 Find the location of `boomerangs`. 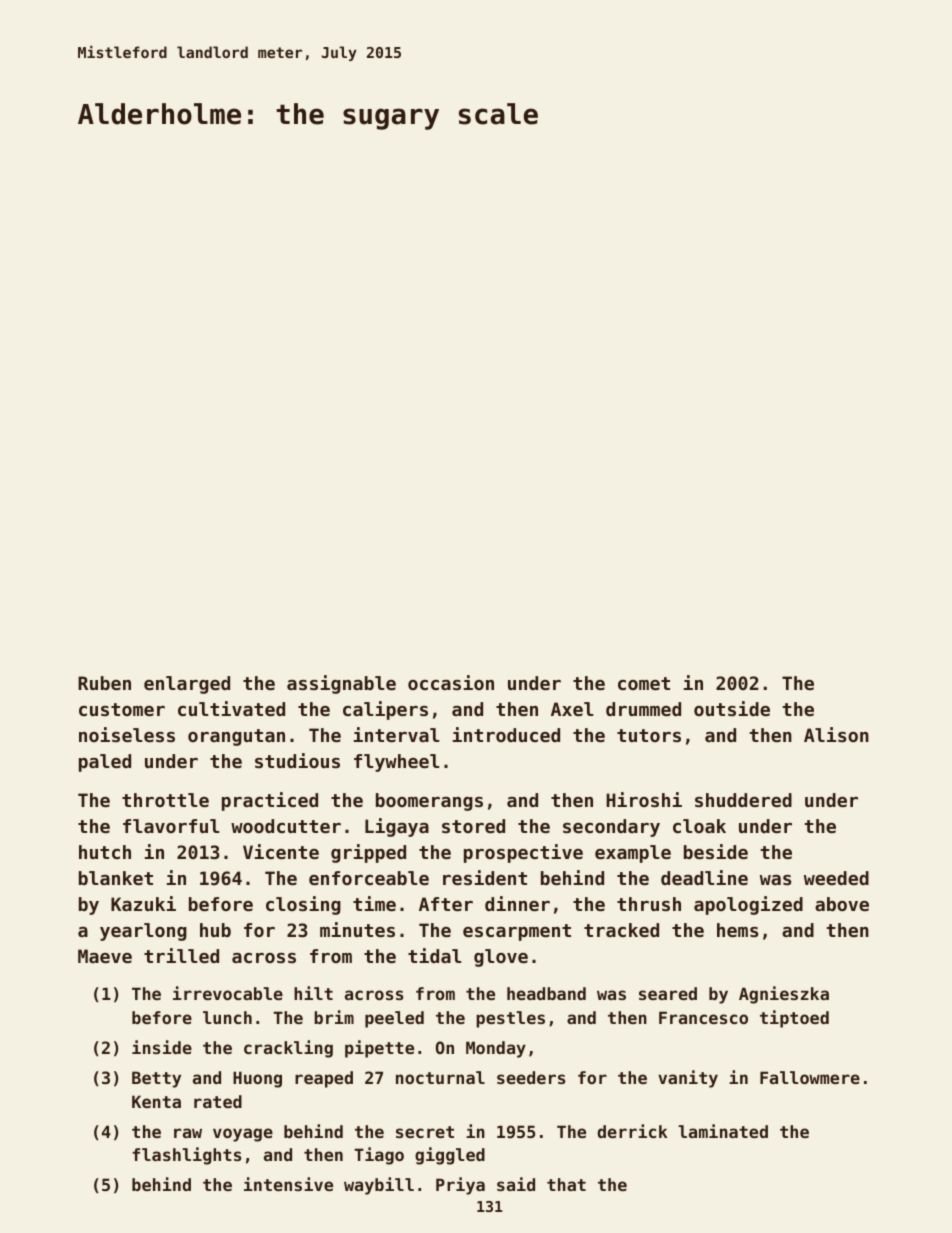

boomerangs is located at coordinates (429, 802).
